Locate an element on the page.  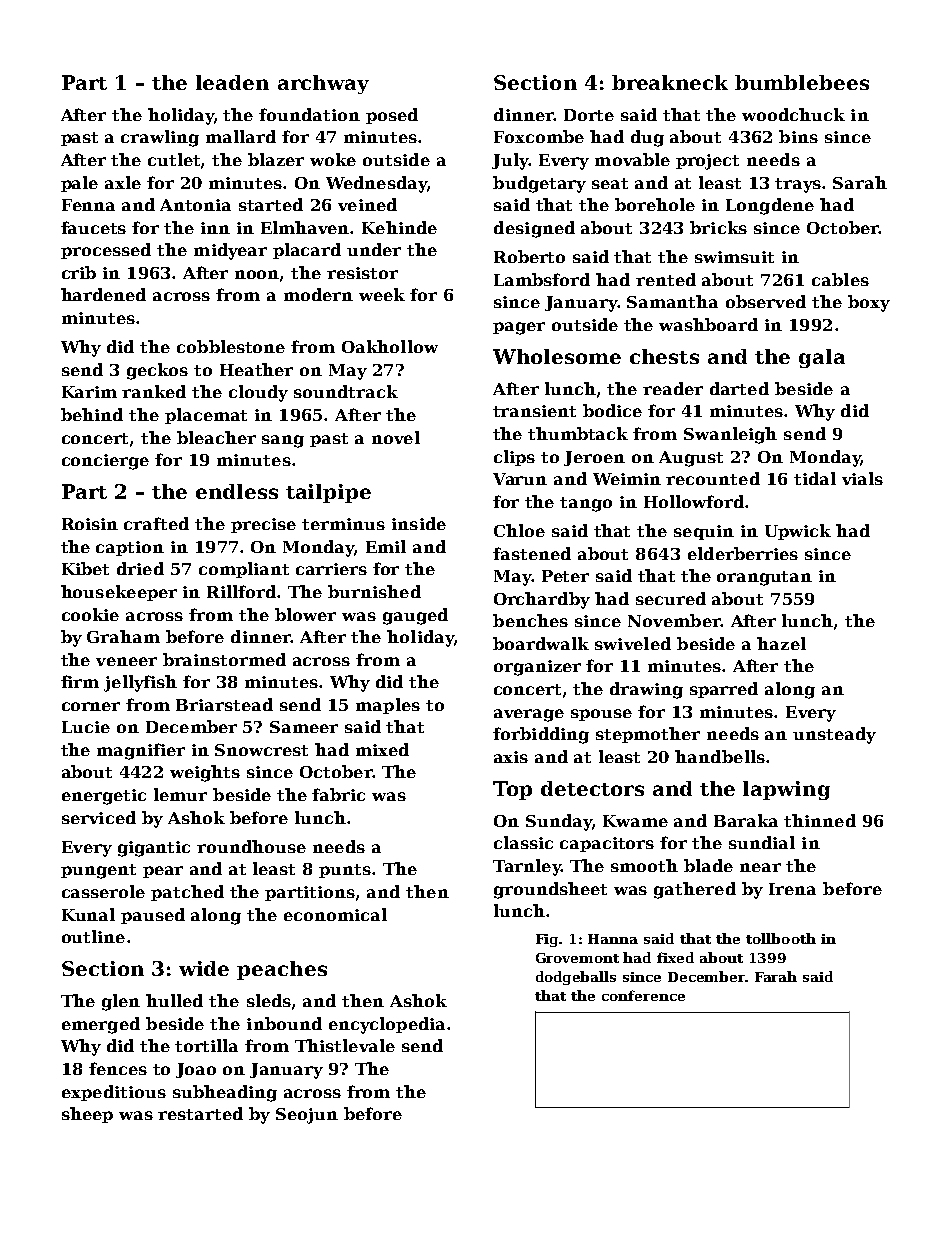
crib is located at coordinates (79, 272).
